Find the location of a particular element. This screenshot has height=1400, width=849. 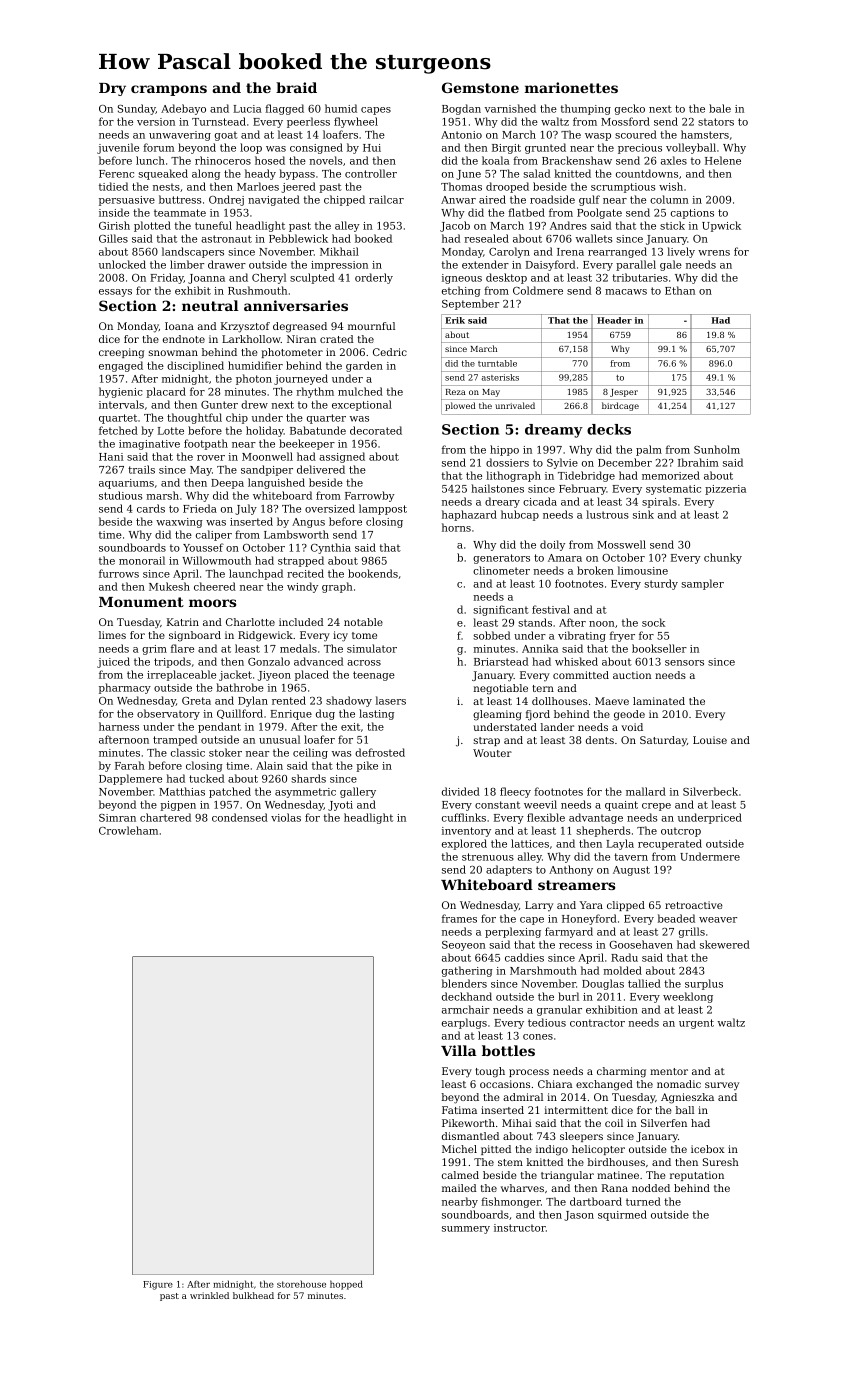

squirmed is located at coordinates (622, 1215).
